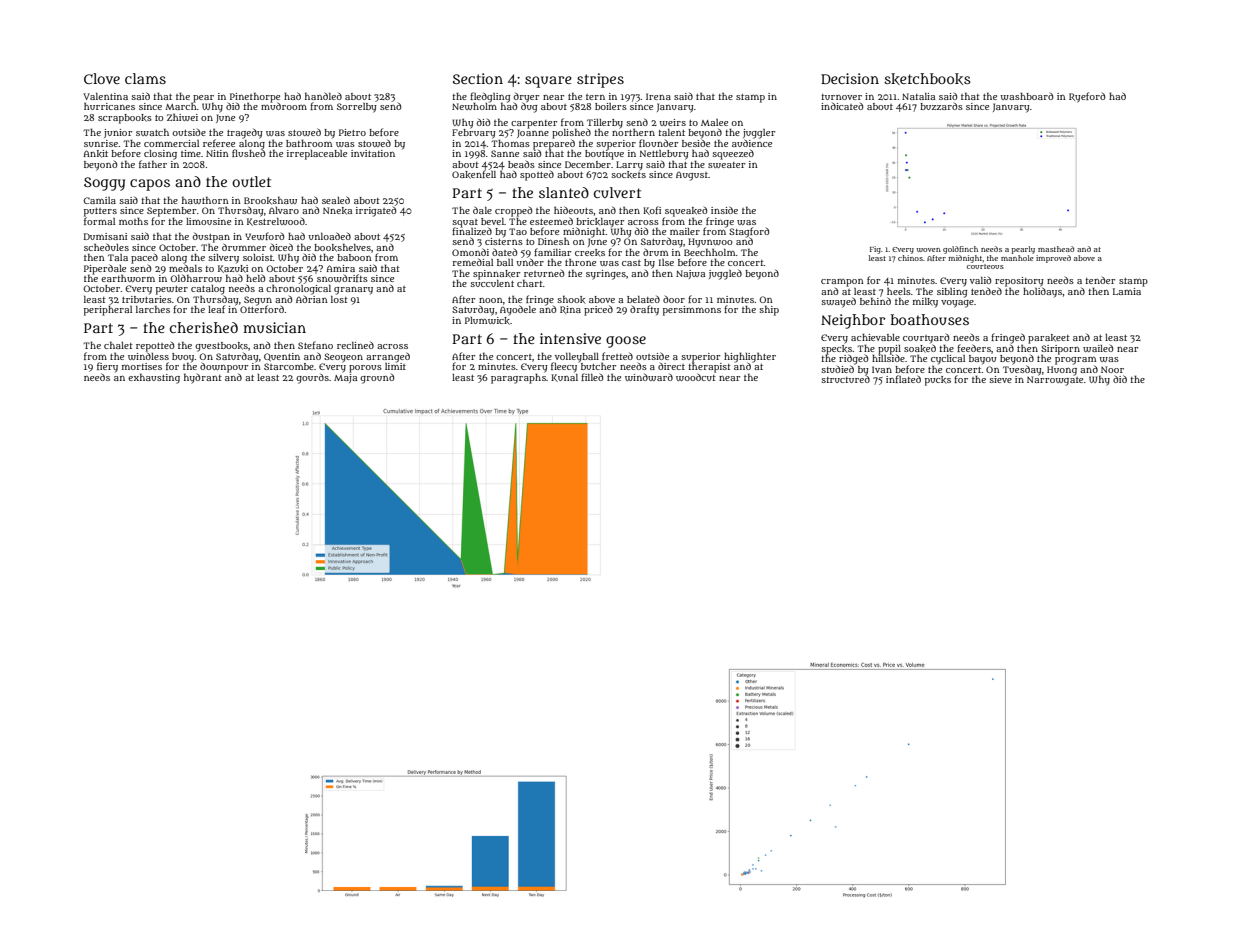  Describe the element at coordinates (513, 212) in the screenshot. I see `cropped` at that location.
